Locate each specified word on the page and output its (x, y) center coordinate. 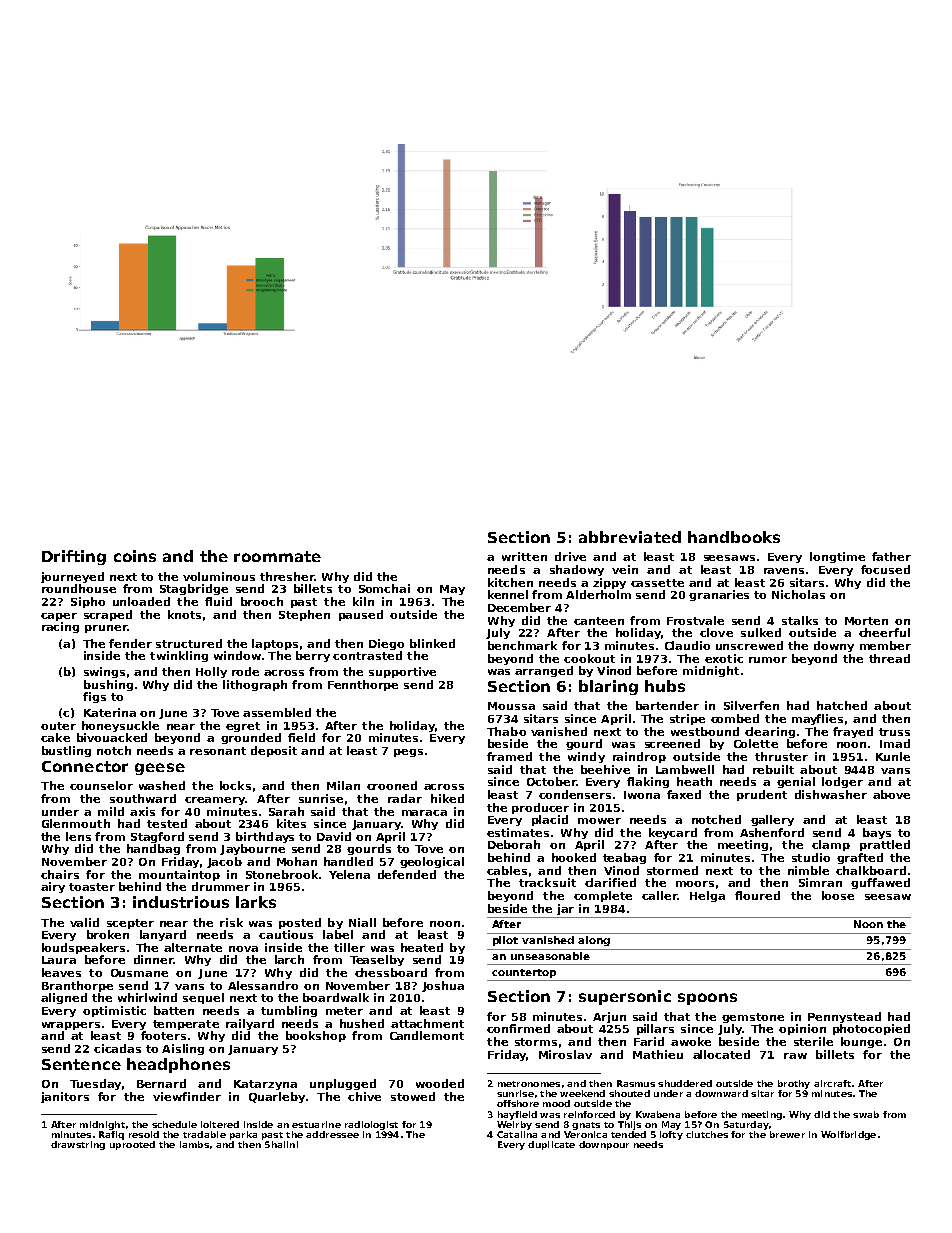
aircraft (832, 1083)
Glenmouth (76, 823)
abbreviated (630, 537)
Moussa (511, 706)
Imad (895, 743)
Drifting (74, 557)
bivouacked (112, 737)
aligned (64, 998)
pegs (408, 753)
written (524, 556)
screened (672, 743)
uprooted (132, 1145)
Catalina (517, 1134)
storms (536, 1042)
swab (866, 1114)
